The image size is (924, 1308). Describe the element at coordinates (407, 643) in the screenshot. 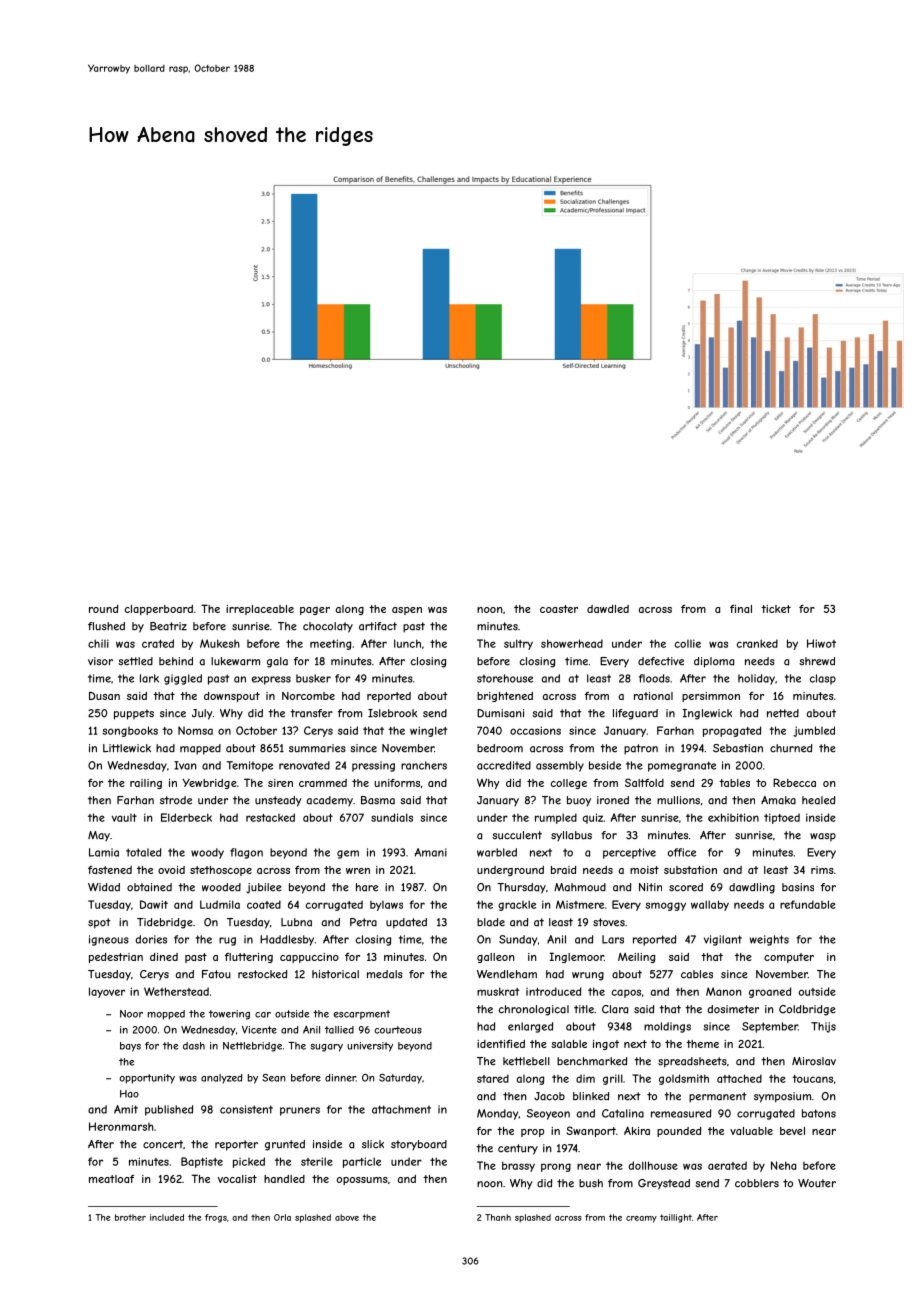

I see `lunch` at that location.
